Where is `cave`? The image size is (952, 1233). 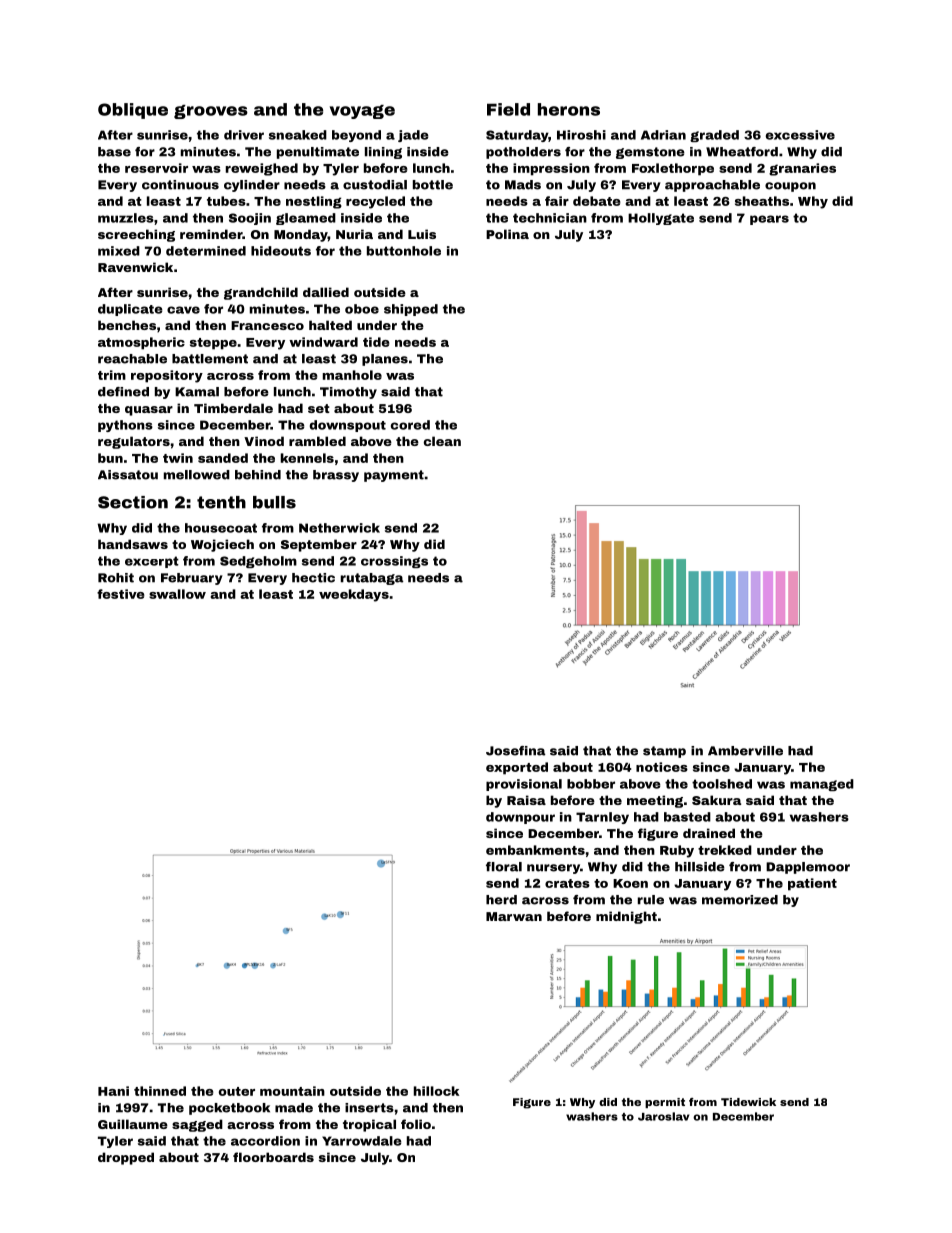
cave is located at coordinates (183, 310).
